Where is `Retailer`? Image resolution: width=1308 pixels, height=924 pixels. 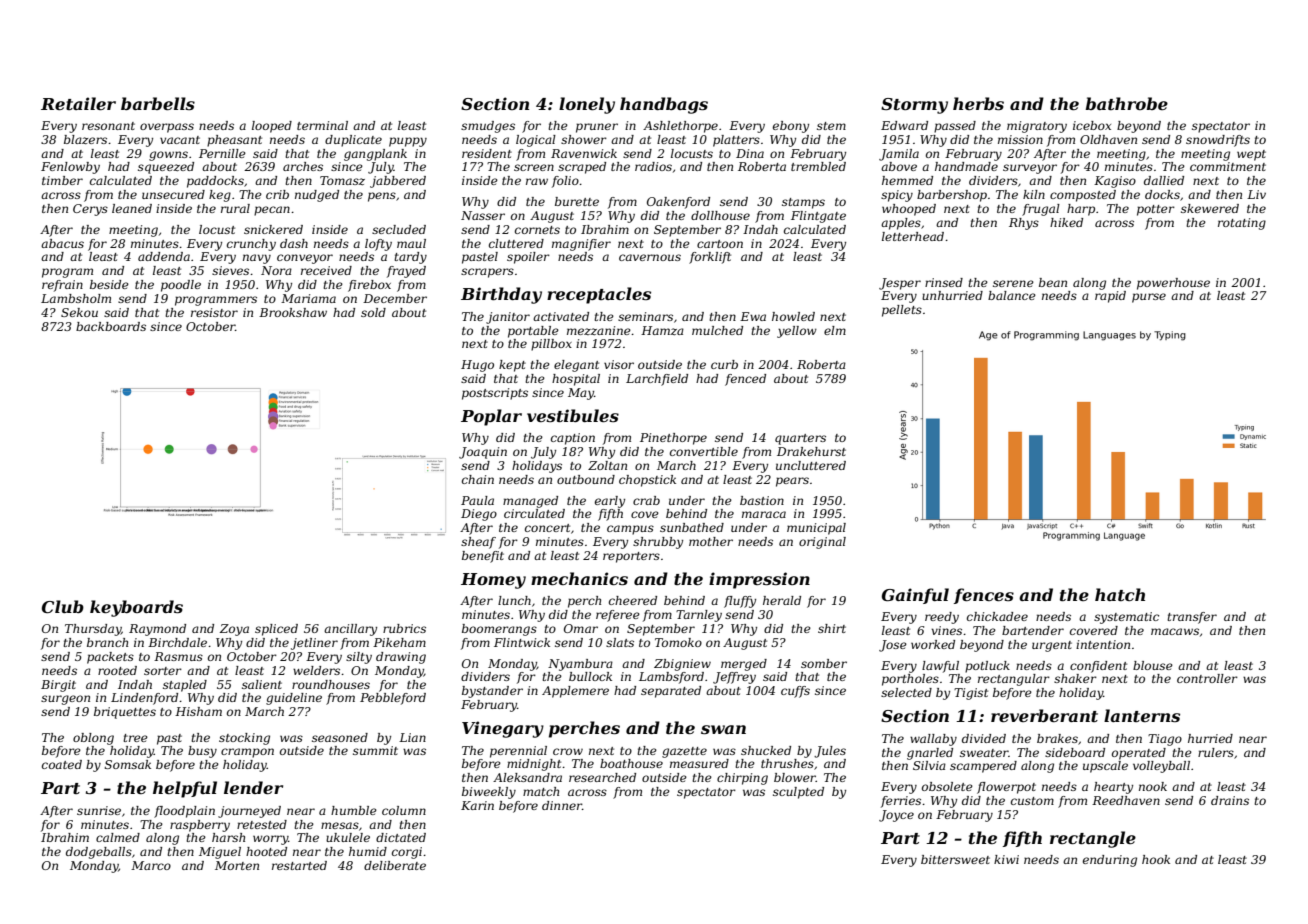 Retailer is located at coordinates (78, 103).
